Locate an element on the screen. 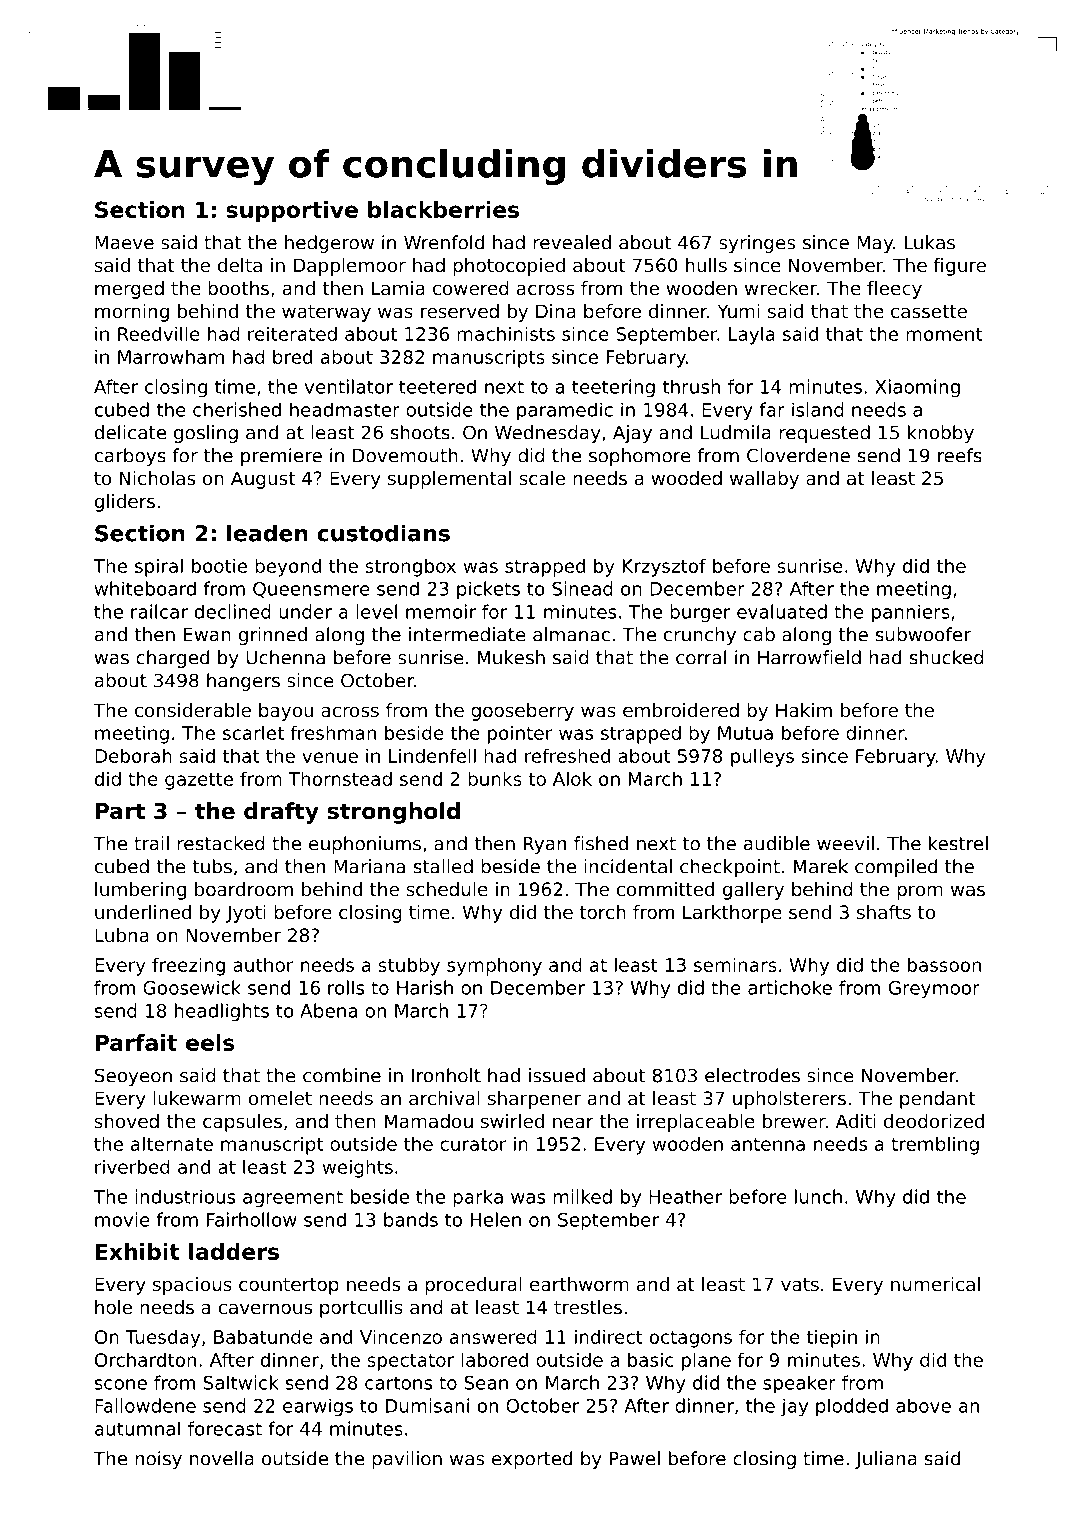  milked is located at coordinates (582, 1196).
